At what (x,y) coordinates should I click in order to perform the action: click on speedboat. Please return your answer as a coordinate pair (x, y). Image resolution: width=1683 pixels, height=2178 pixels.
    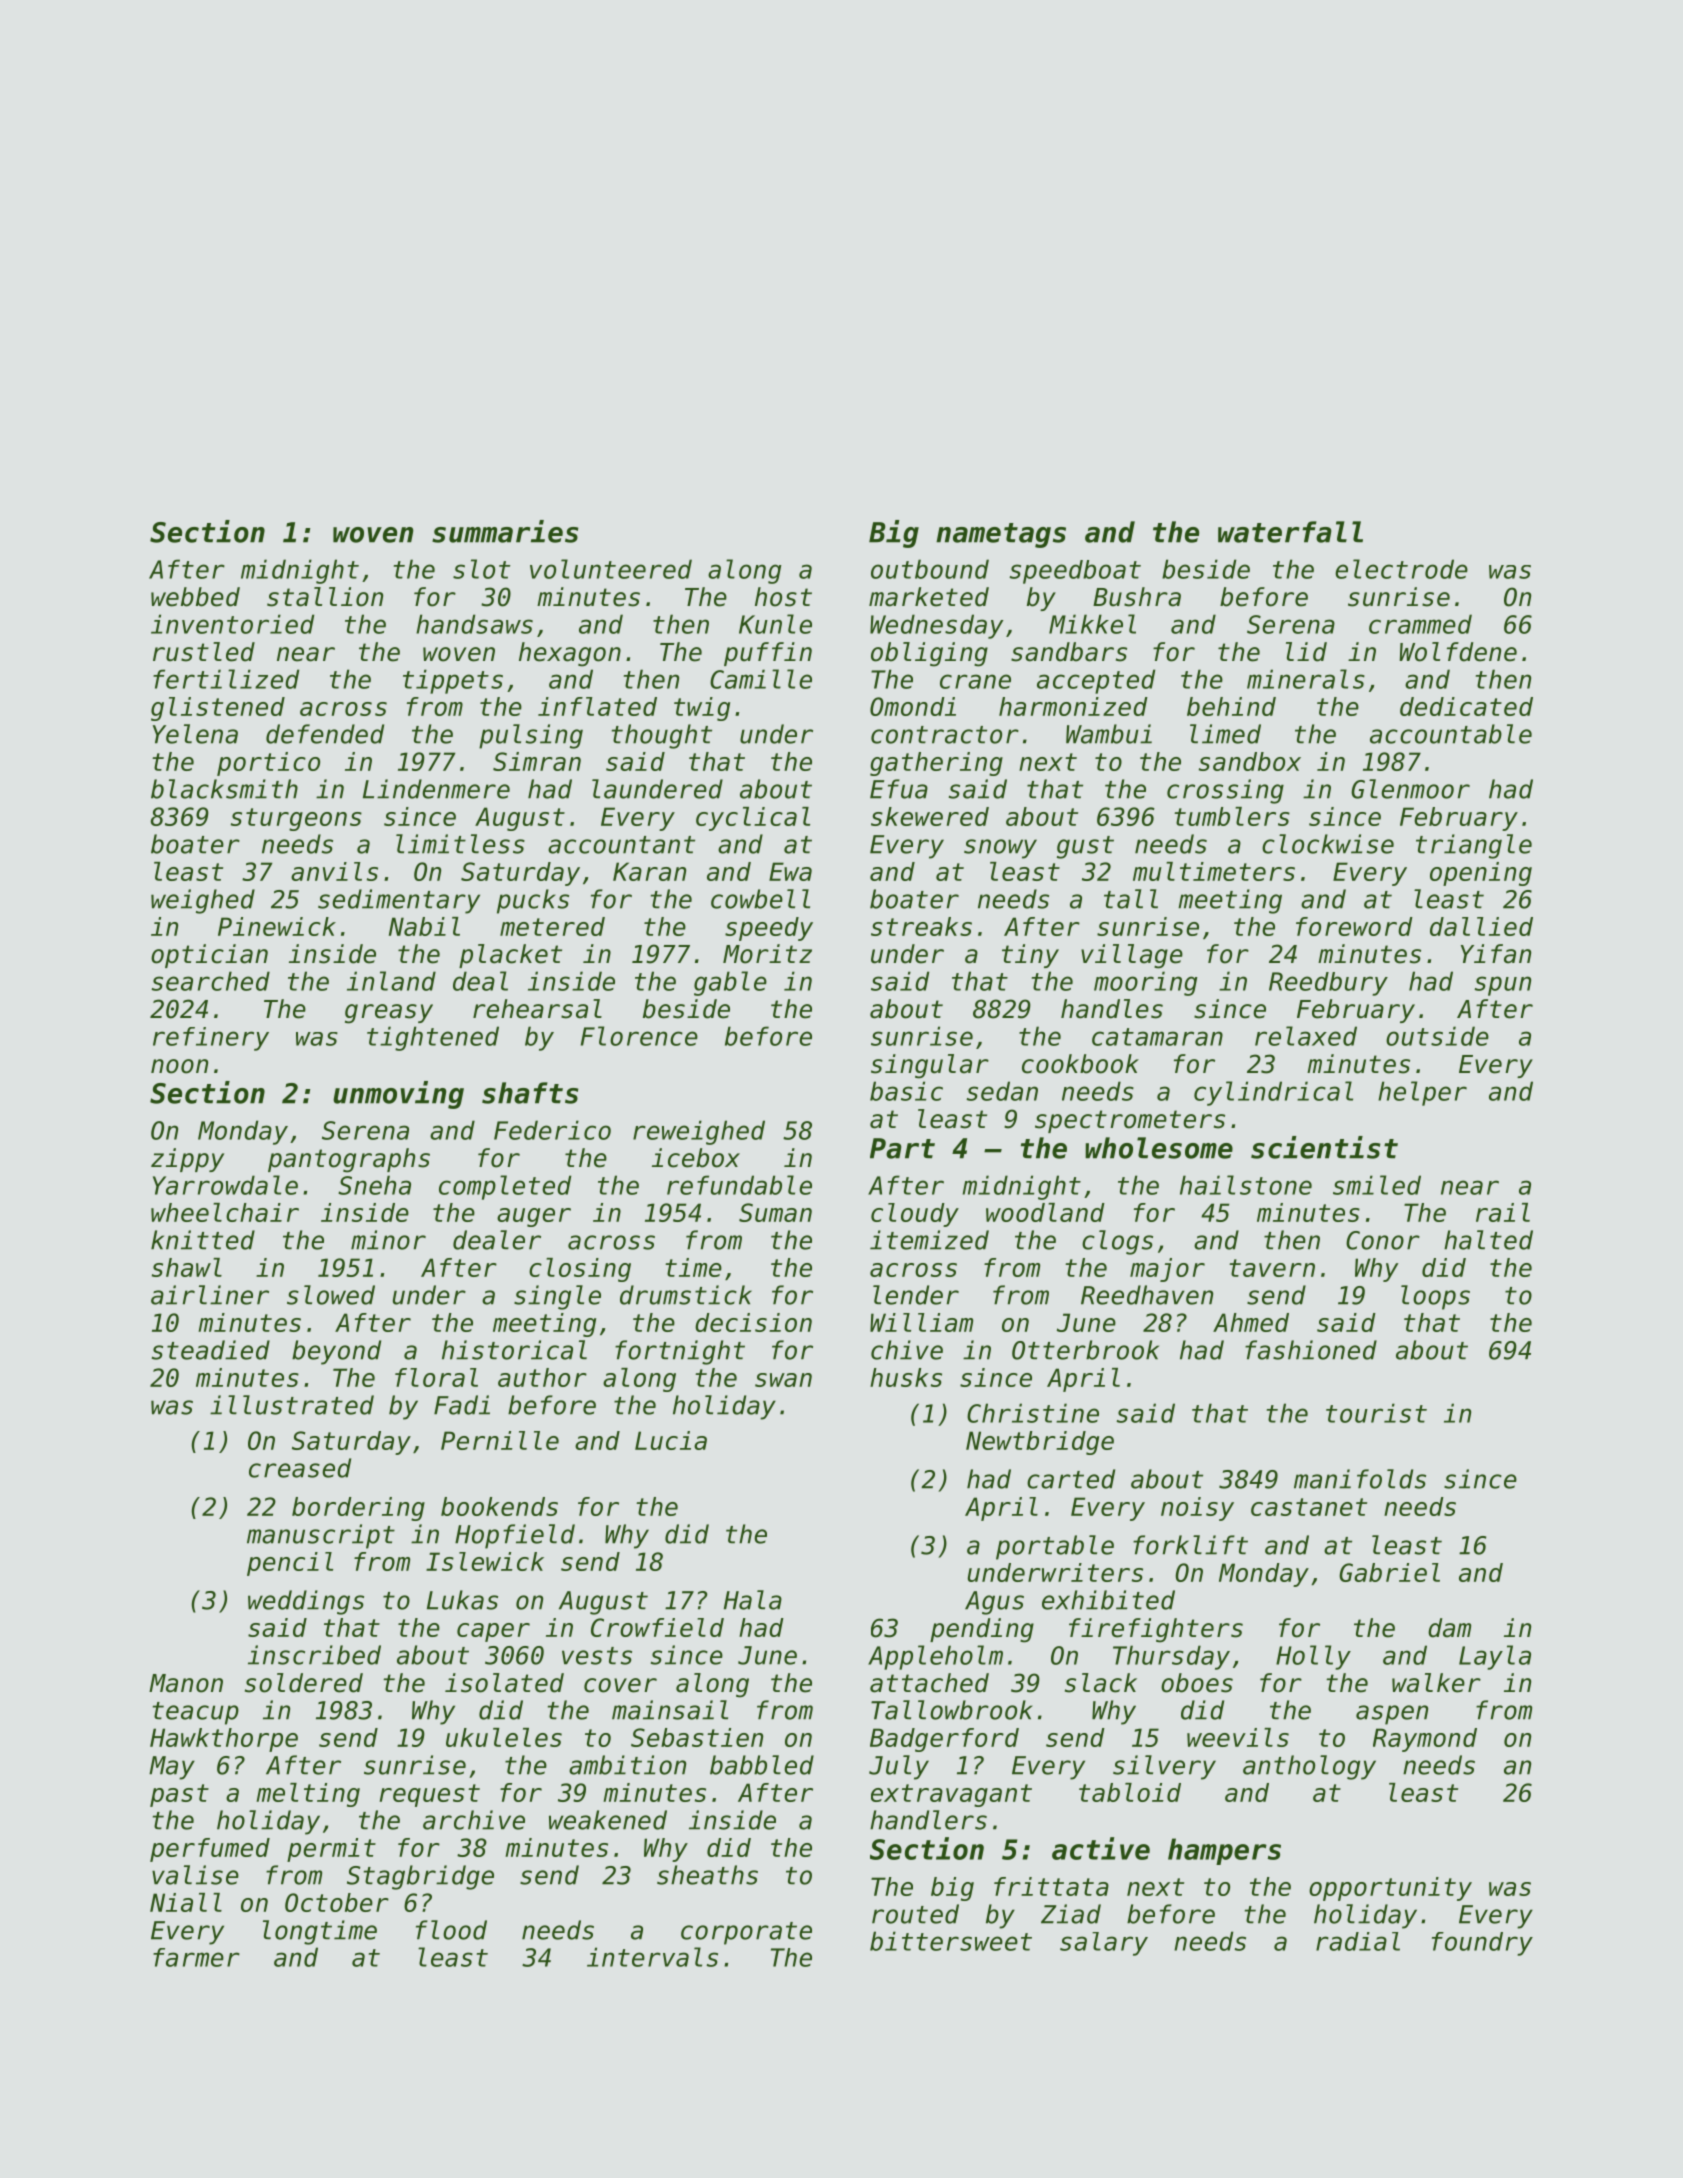
    Looking at the image, I should click on (1075, 572).
